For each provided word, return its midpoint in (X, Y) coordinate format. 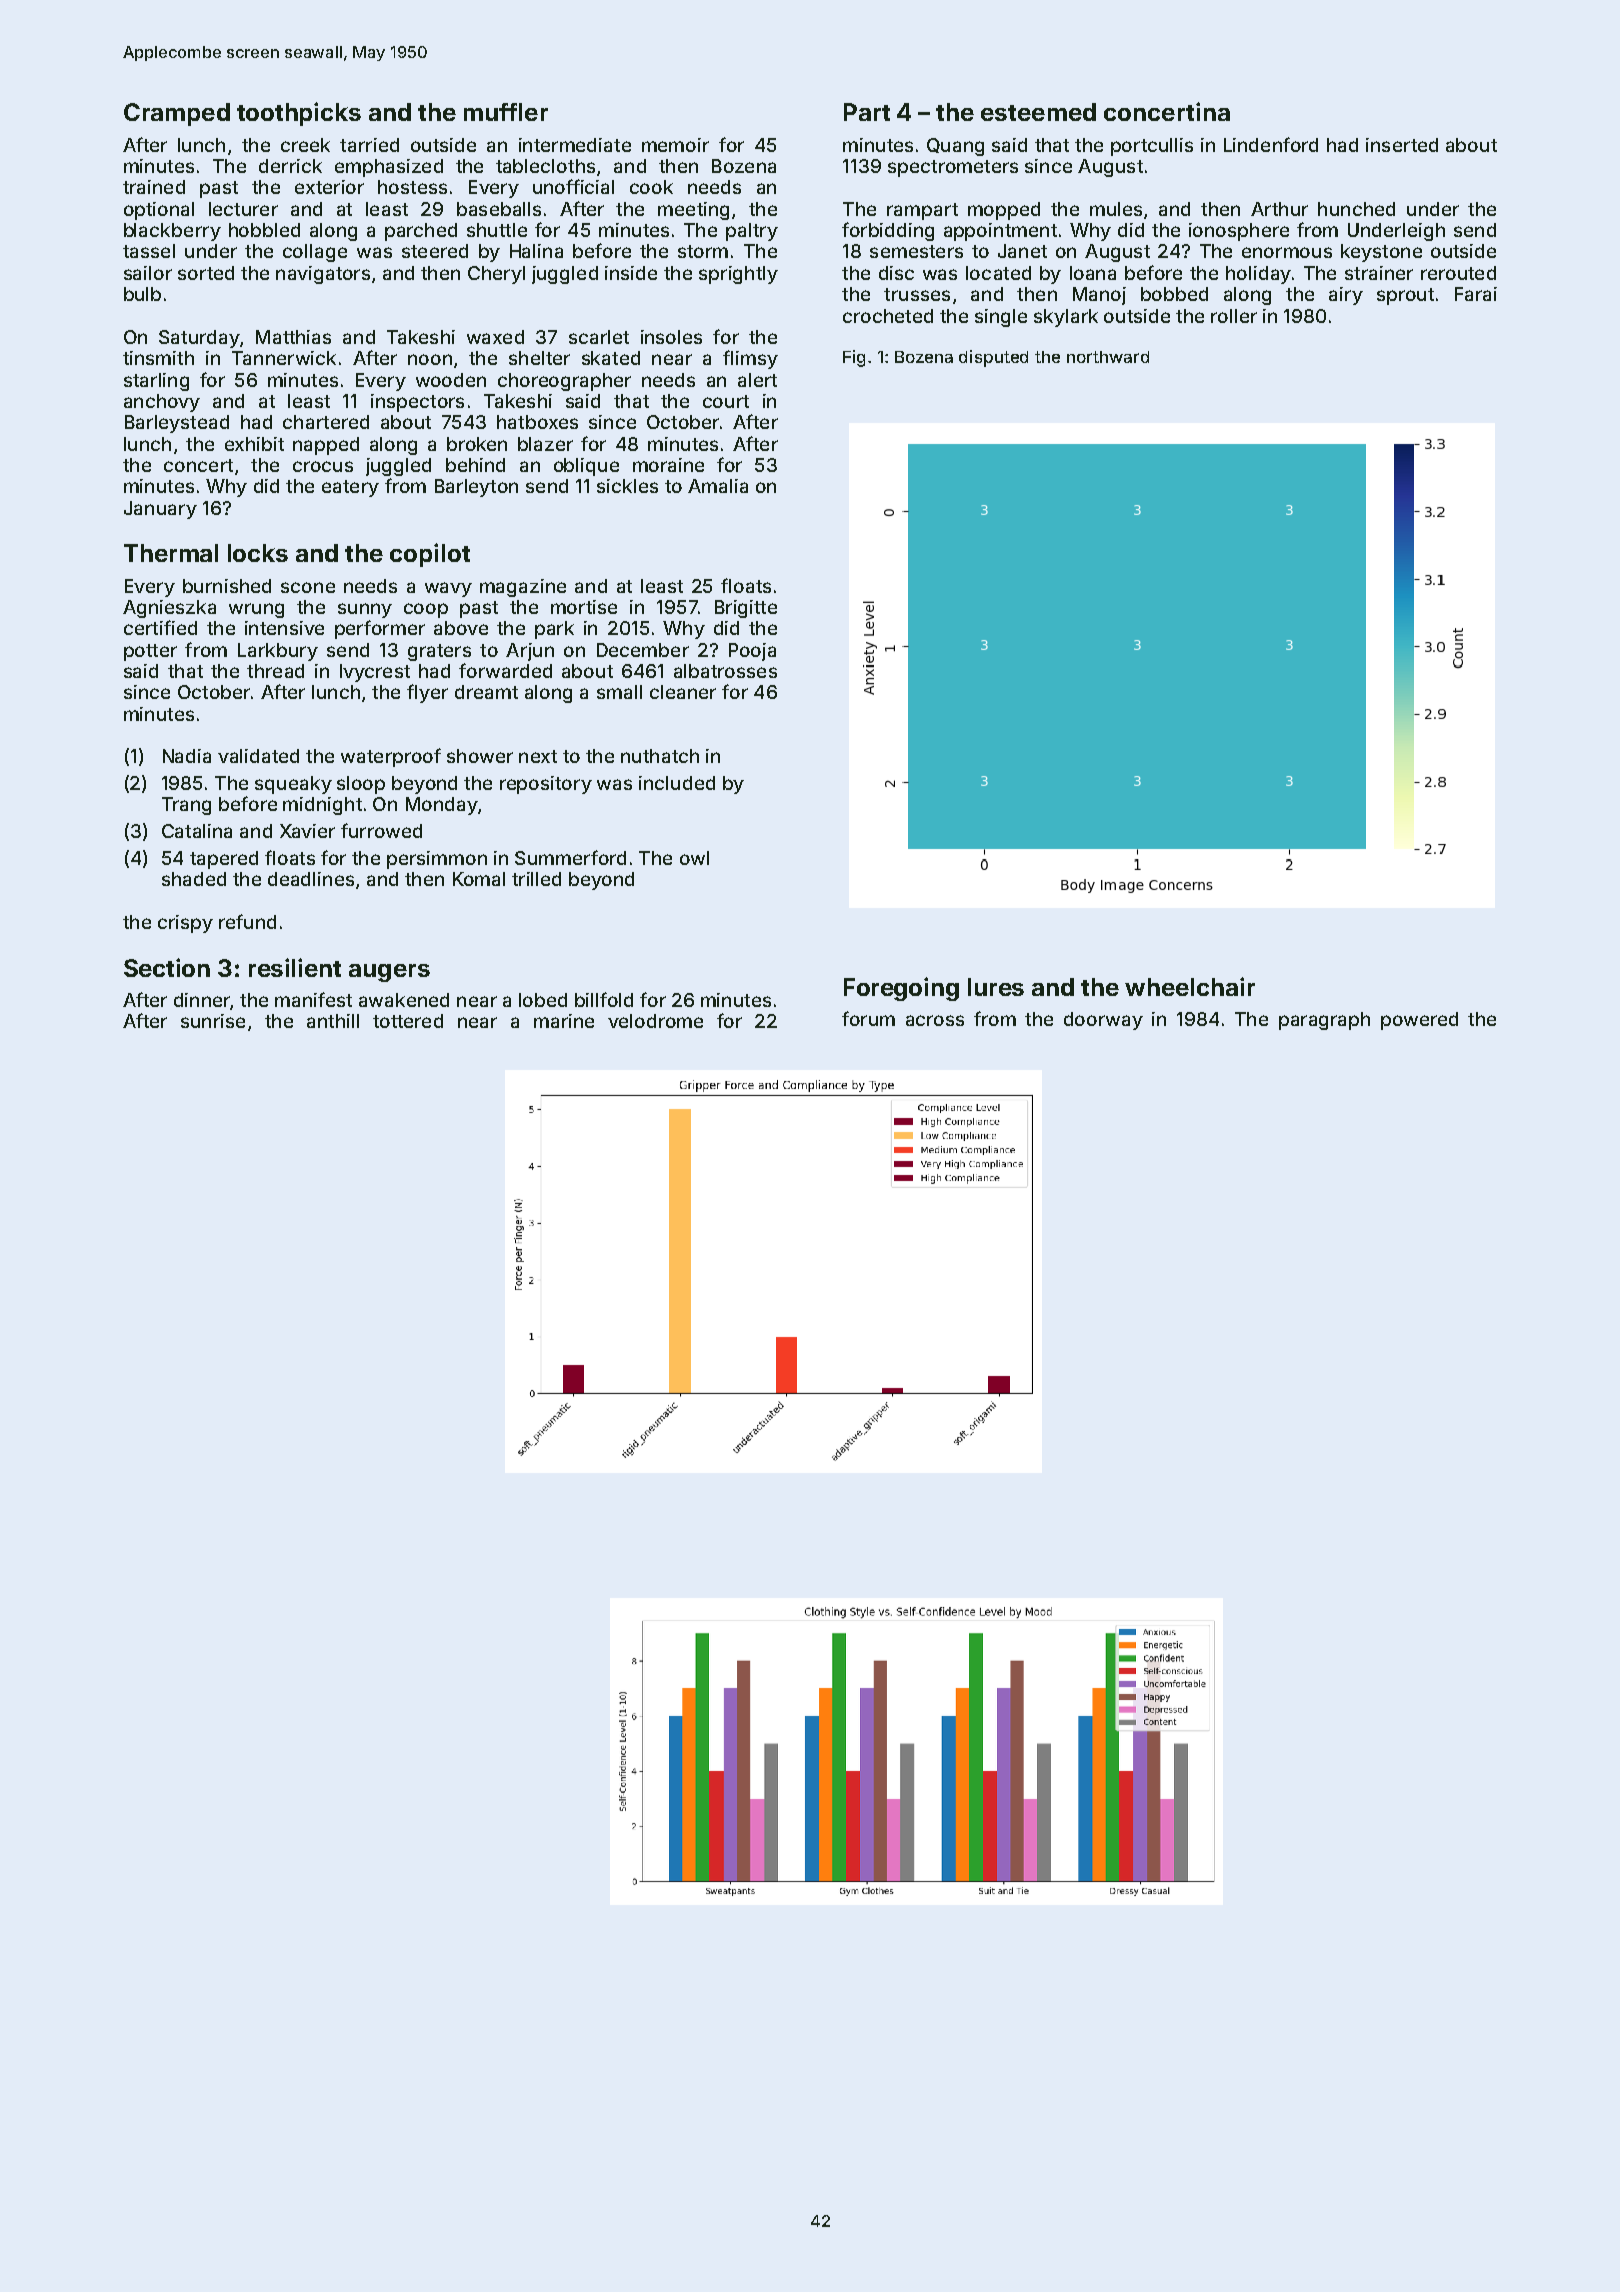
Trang (186, 806)
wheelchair (1190, 986)
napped (326, 446)
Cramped (177, 114)
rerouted (1458, 273)
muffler (506, 112)
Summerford (570, 857)
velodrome (655, 1021)
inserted (1402, 145)
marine (564, 1021)
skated (611, 358)
